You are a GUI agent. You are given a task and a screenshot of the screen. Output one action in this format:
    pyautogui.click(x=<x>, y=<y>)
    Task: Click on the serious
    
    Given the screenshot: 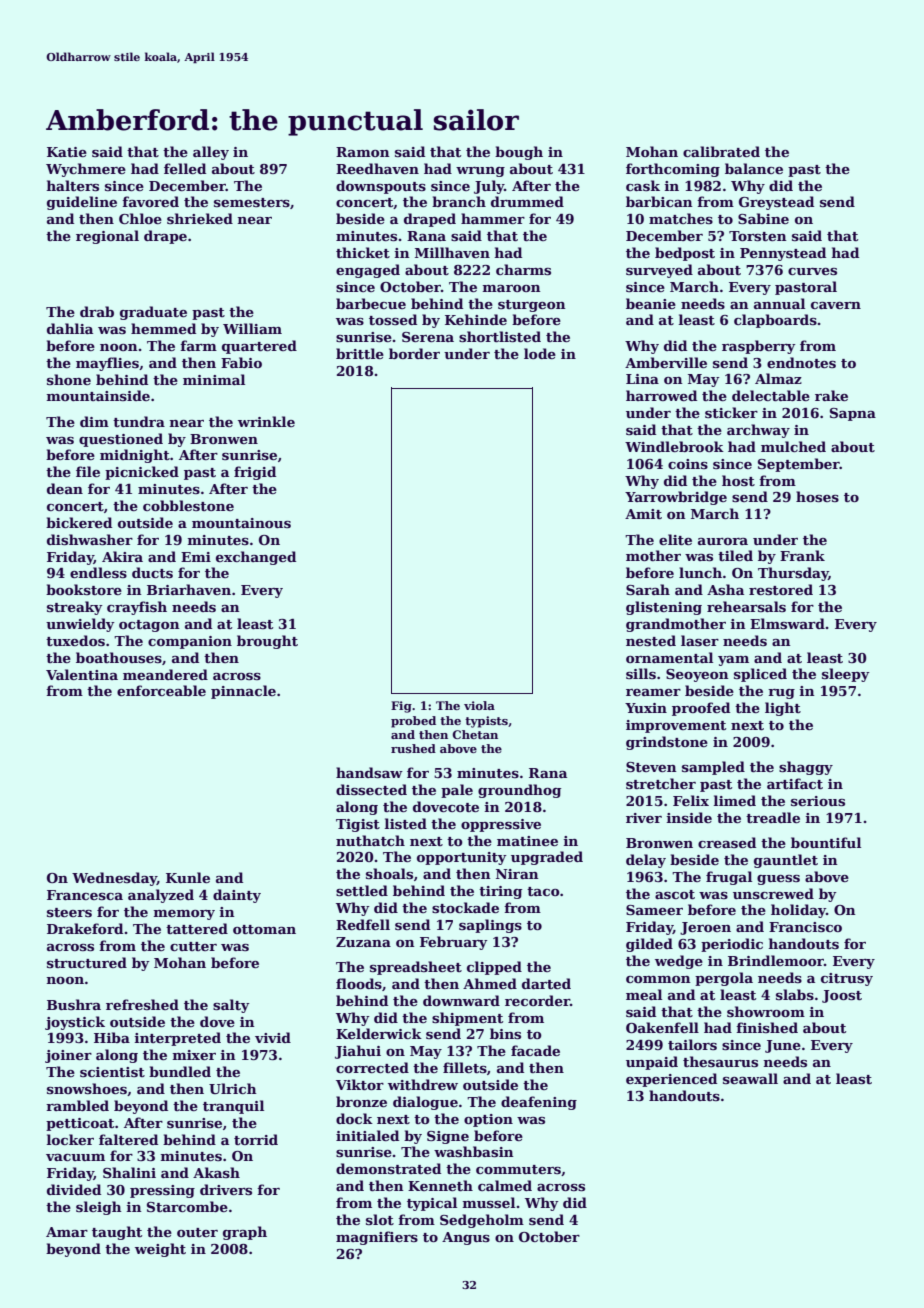 What is the action you would take?
    pyautogui.click(x=818, y=801)
